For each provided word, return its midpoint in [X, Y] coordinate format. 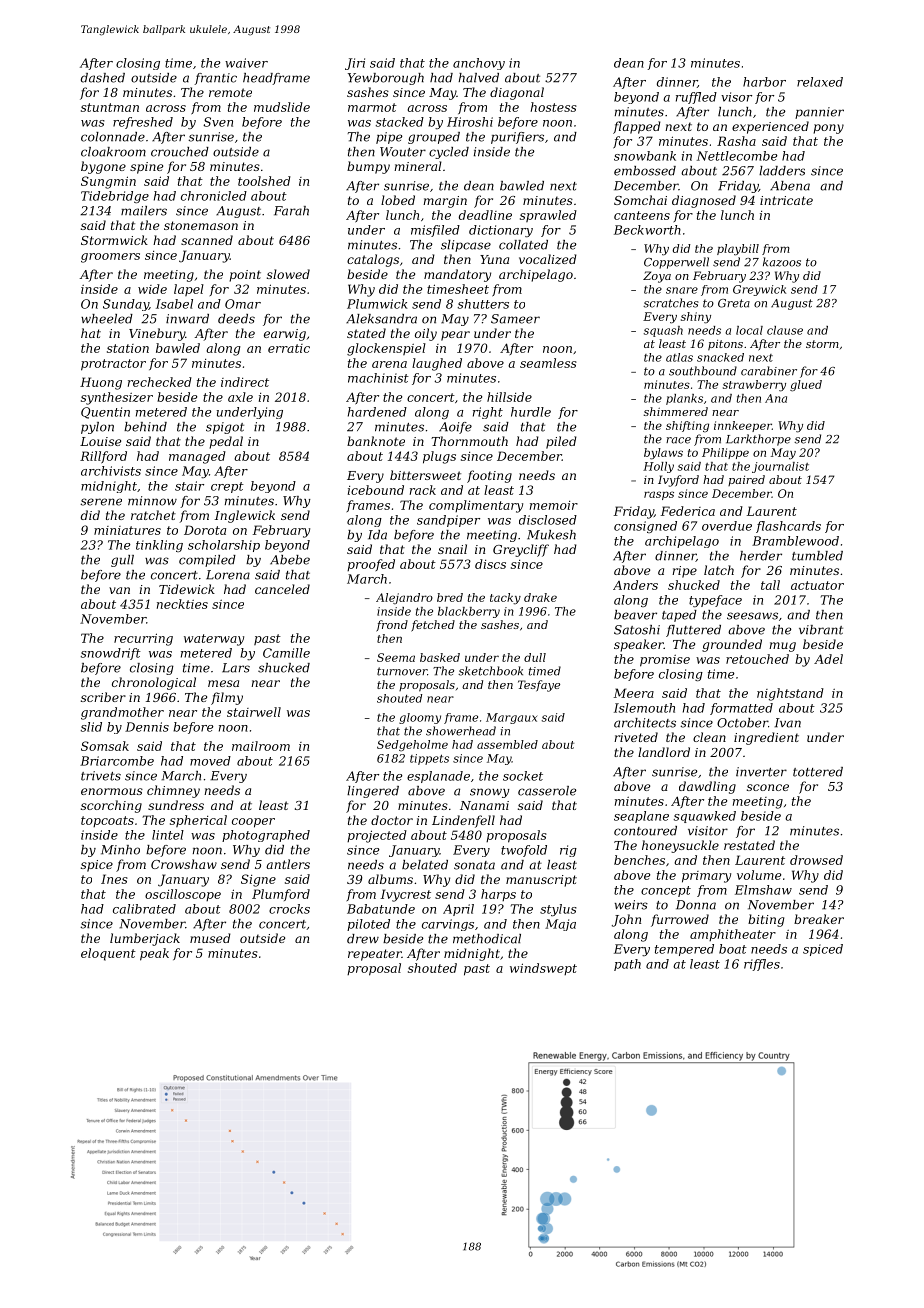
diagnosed [704, 201]
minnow [152, 501]
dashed [103, 78]
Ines [114, 879]
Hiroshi [470, 122]
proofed [371, 565]
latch [719, 570]
